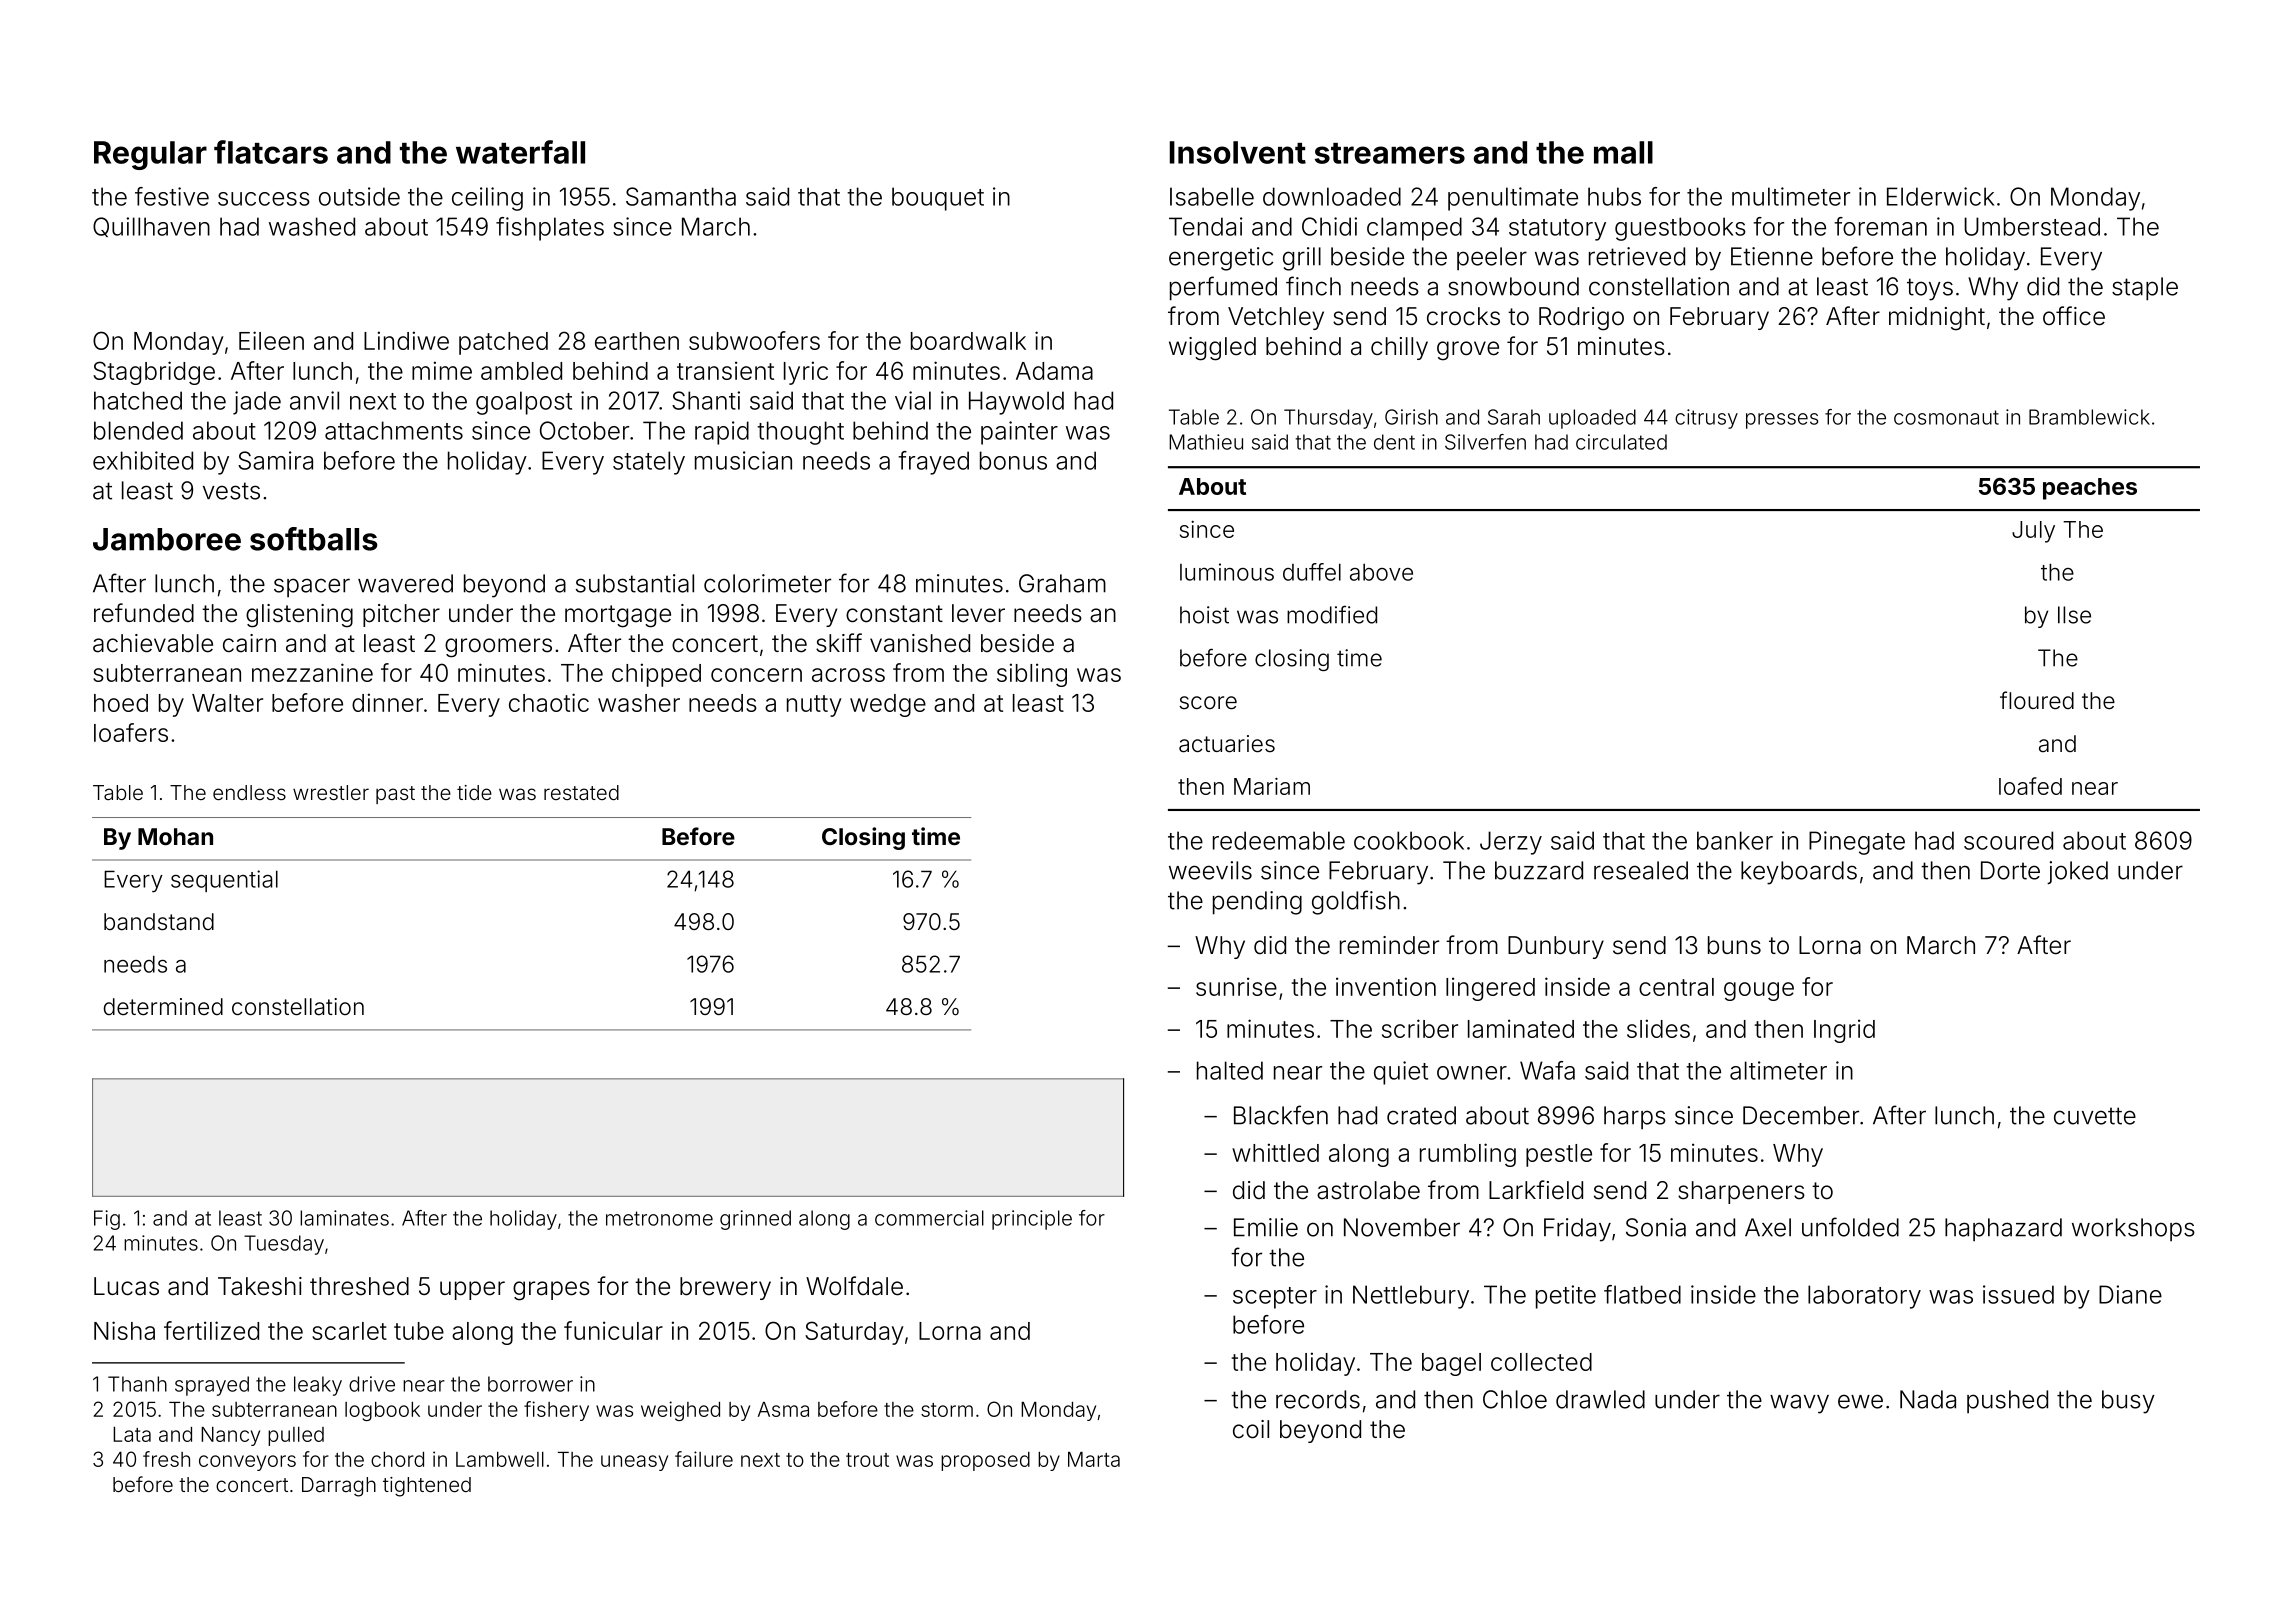 The width and height of the image is (2292, 1620). What do you see at coordinates (2090, 489) in the image?
I see `peaches` at bounding box center [2090, 489].
